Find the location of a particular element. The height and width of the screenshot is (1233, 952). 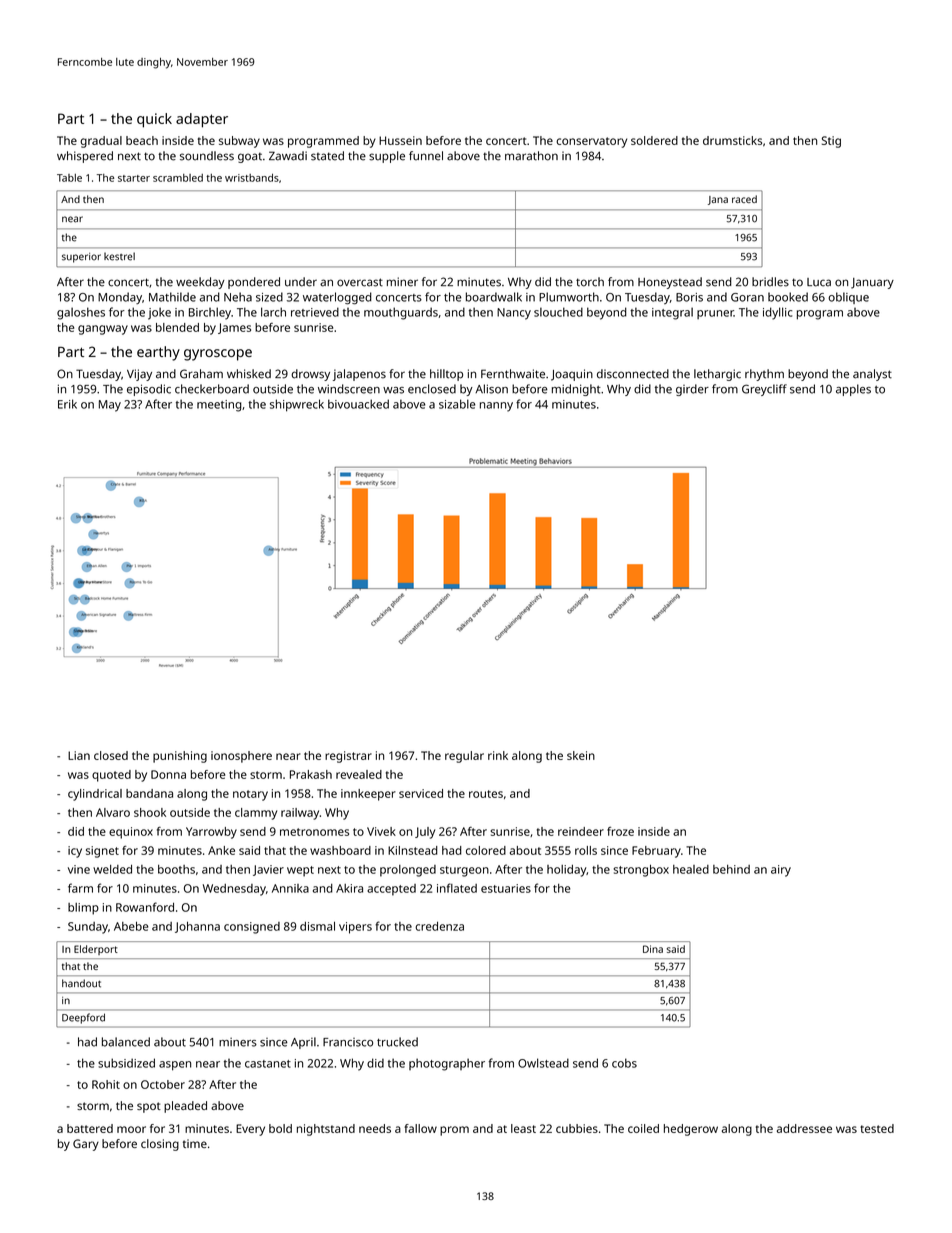

Stig is located at coordinates (831, 142).
